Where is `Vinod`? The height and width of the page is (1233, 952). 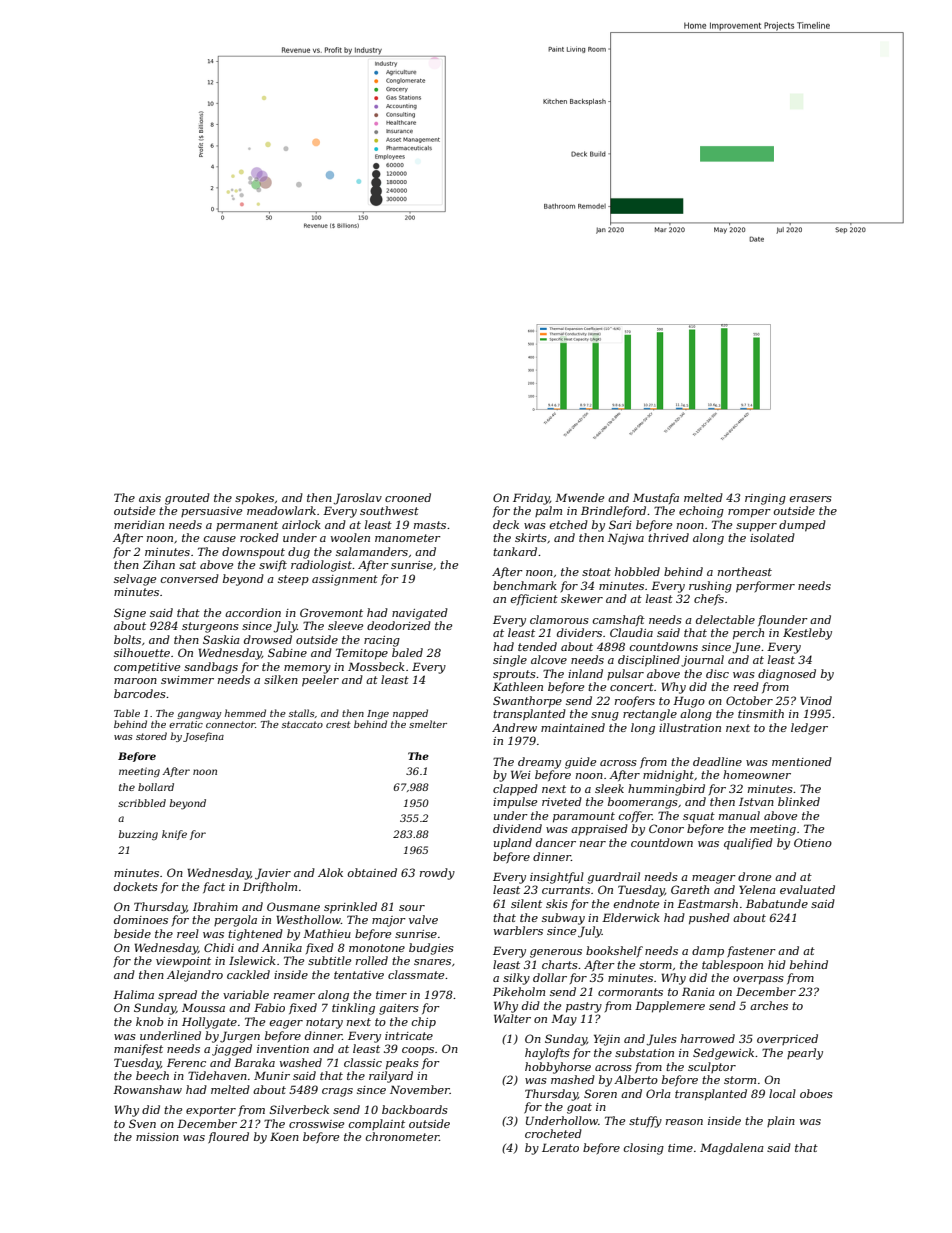
Vinod is located at coordinates (816, 700).
